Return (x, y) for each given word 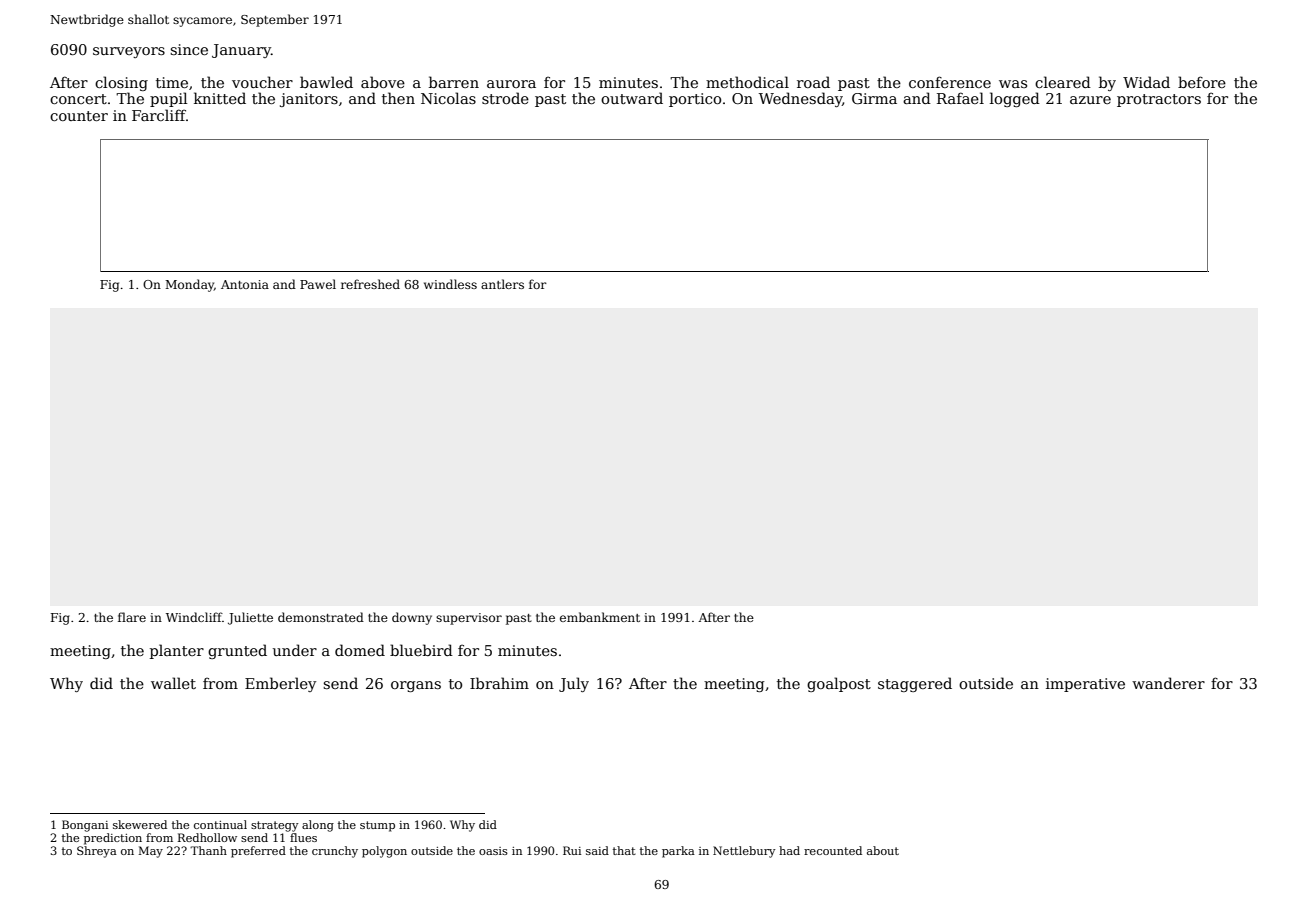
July (574, 684)
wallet (173, 683)
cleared (1063, 82)
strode (505, 98)
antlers (502, 284)
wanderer (1168, 683)
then (398, 98)
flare (132, 617)
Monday (189, 285)
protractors (1159, 100)
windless (450, 284)
